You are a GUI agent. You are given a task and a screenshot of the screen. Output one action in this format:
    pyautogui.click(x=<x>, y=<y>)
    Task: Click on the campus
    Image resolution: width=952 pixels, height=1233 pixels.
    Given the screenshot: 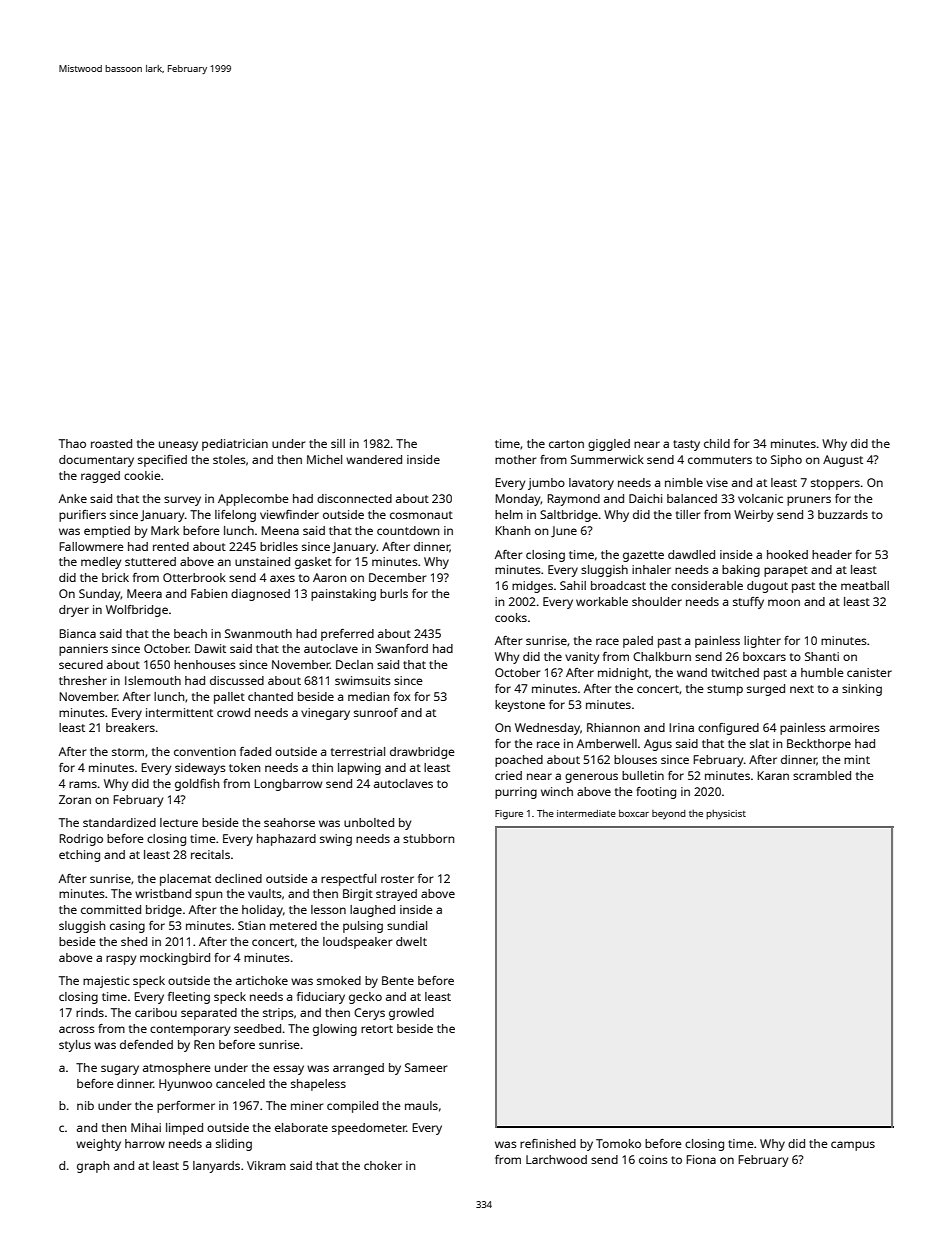 What is the action you would take?
    pyautogui.click(x=853, y=1146)
